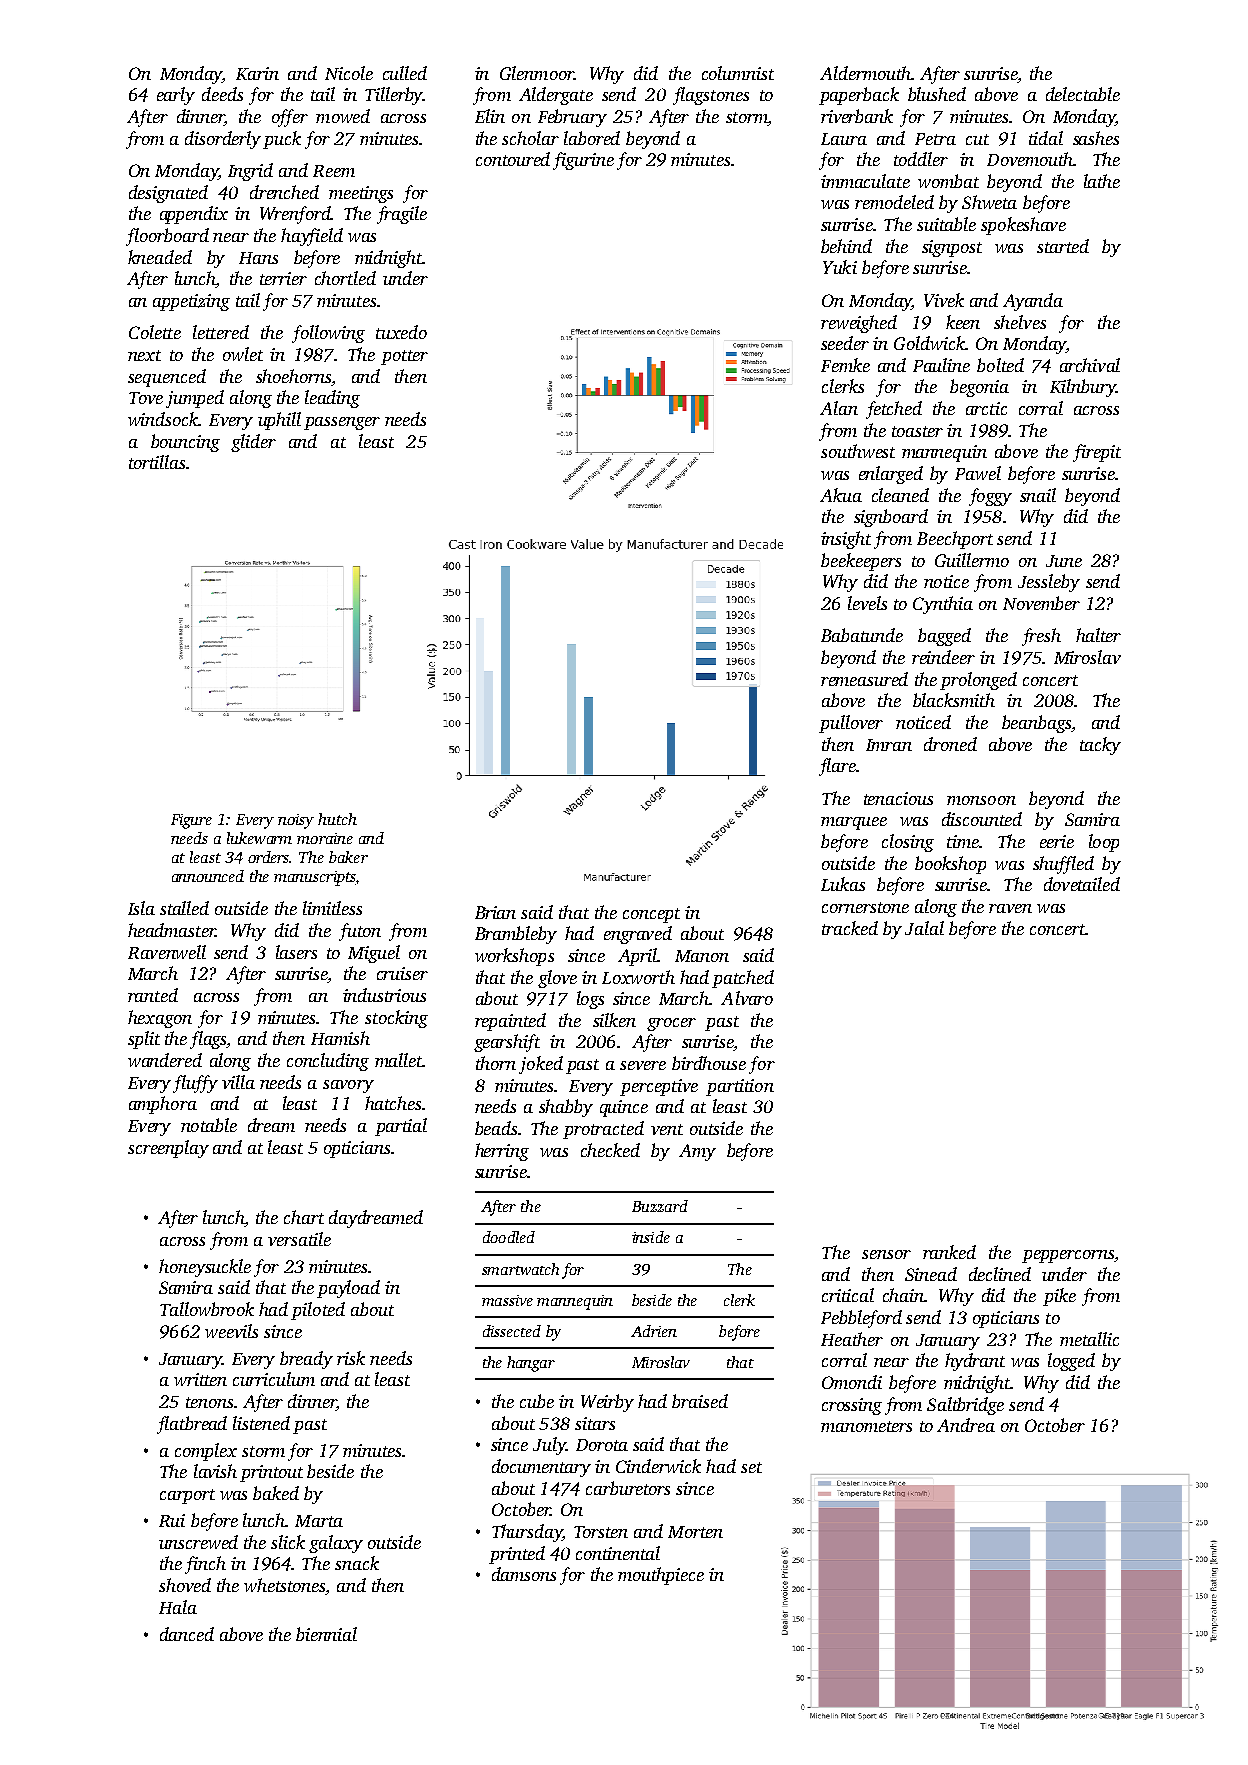 Image resolution: width=1248 pixels, height=1765 pixels. What do you see at coordinates (349, 73) in the image?
I see `Nicole` at bounding box center [349, 73].
